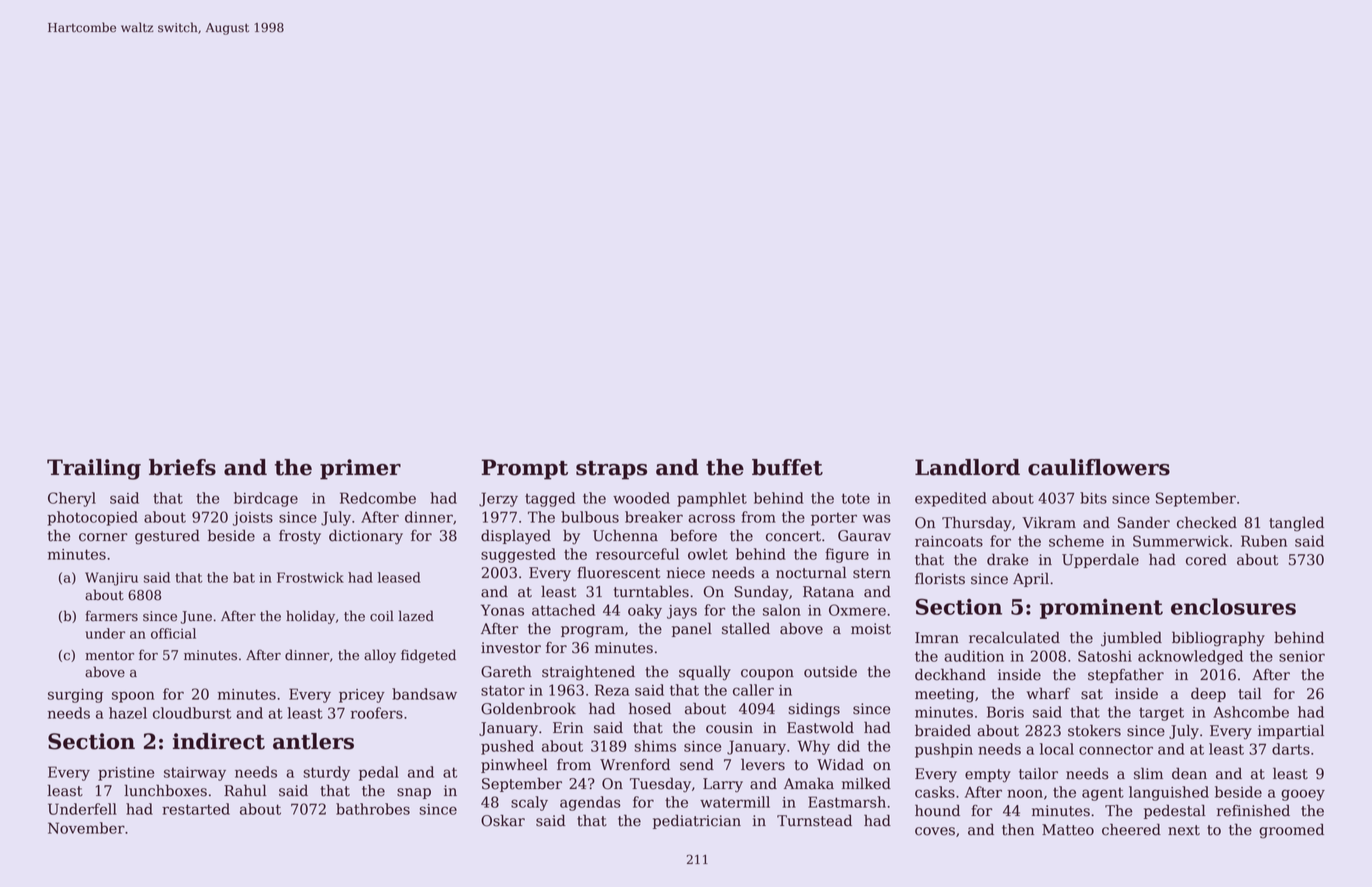  I want to click on pushpin, so click(944, 750).
